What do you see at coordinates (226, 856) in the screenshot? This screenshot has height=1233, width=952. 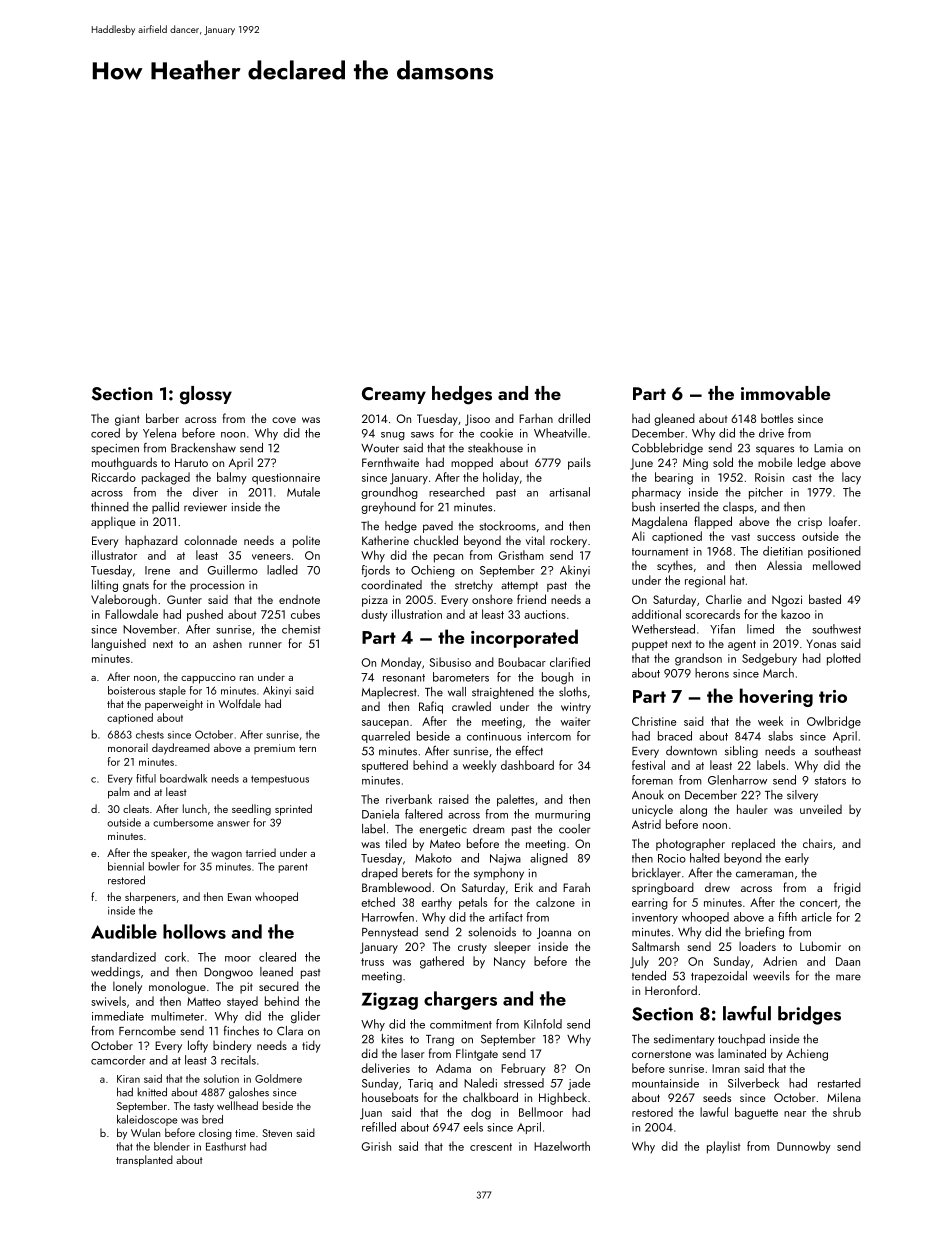 I see `wagon` at bounding box center [226, 856].
